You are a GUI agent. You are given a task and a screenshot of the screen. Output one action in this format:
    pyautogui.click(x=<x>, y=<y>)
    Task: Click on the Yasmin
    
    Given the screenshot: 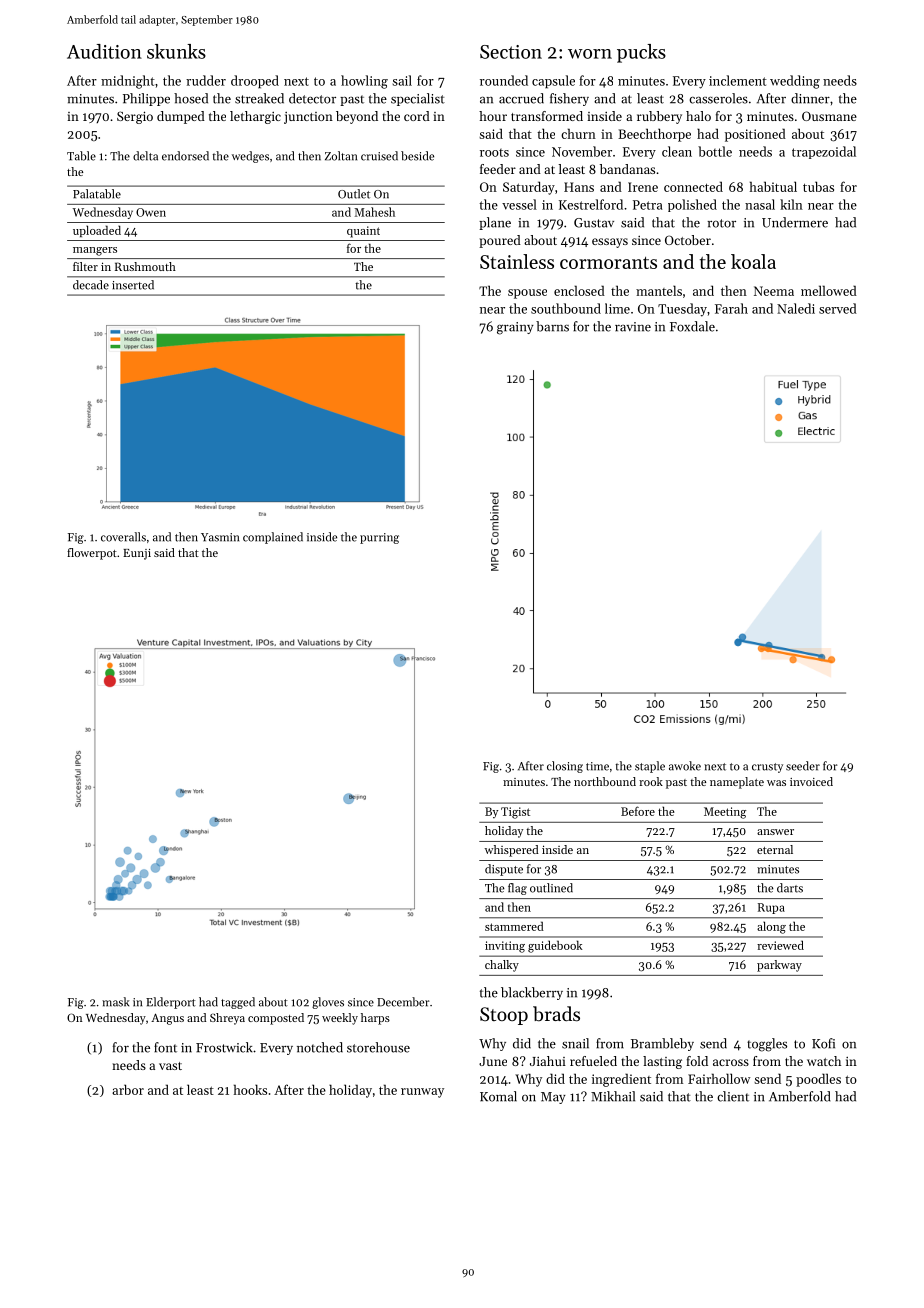 What is the action you would take?
    pyautogui.click(x=220, y=537)
